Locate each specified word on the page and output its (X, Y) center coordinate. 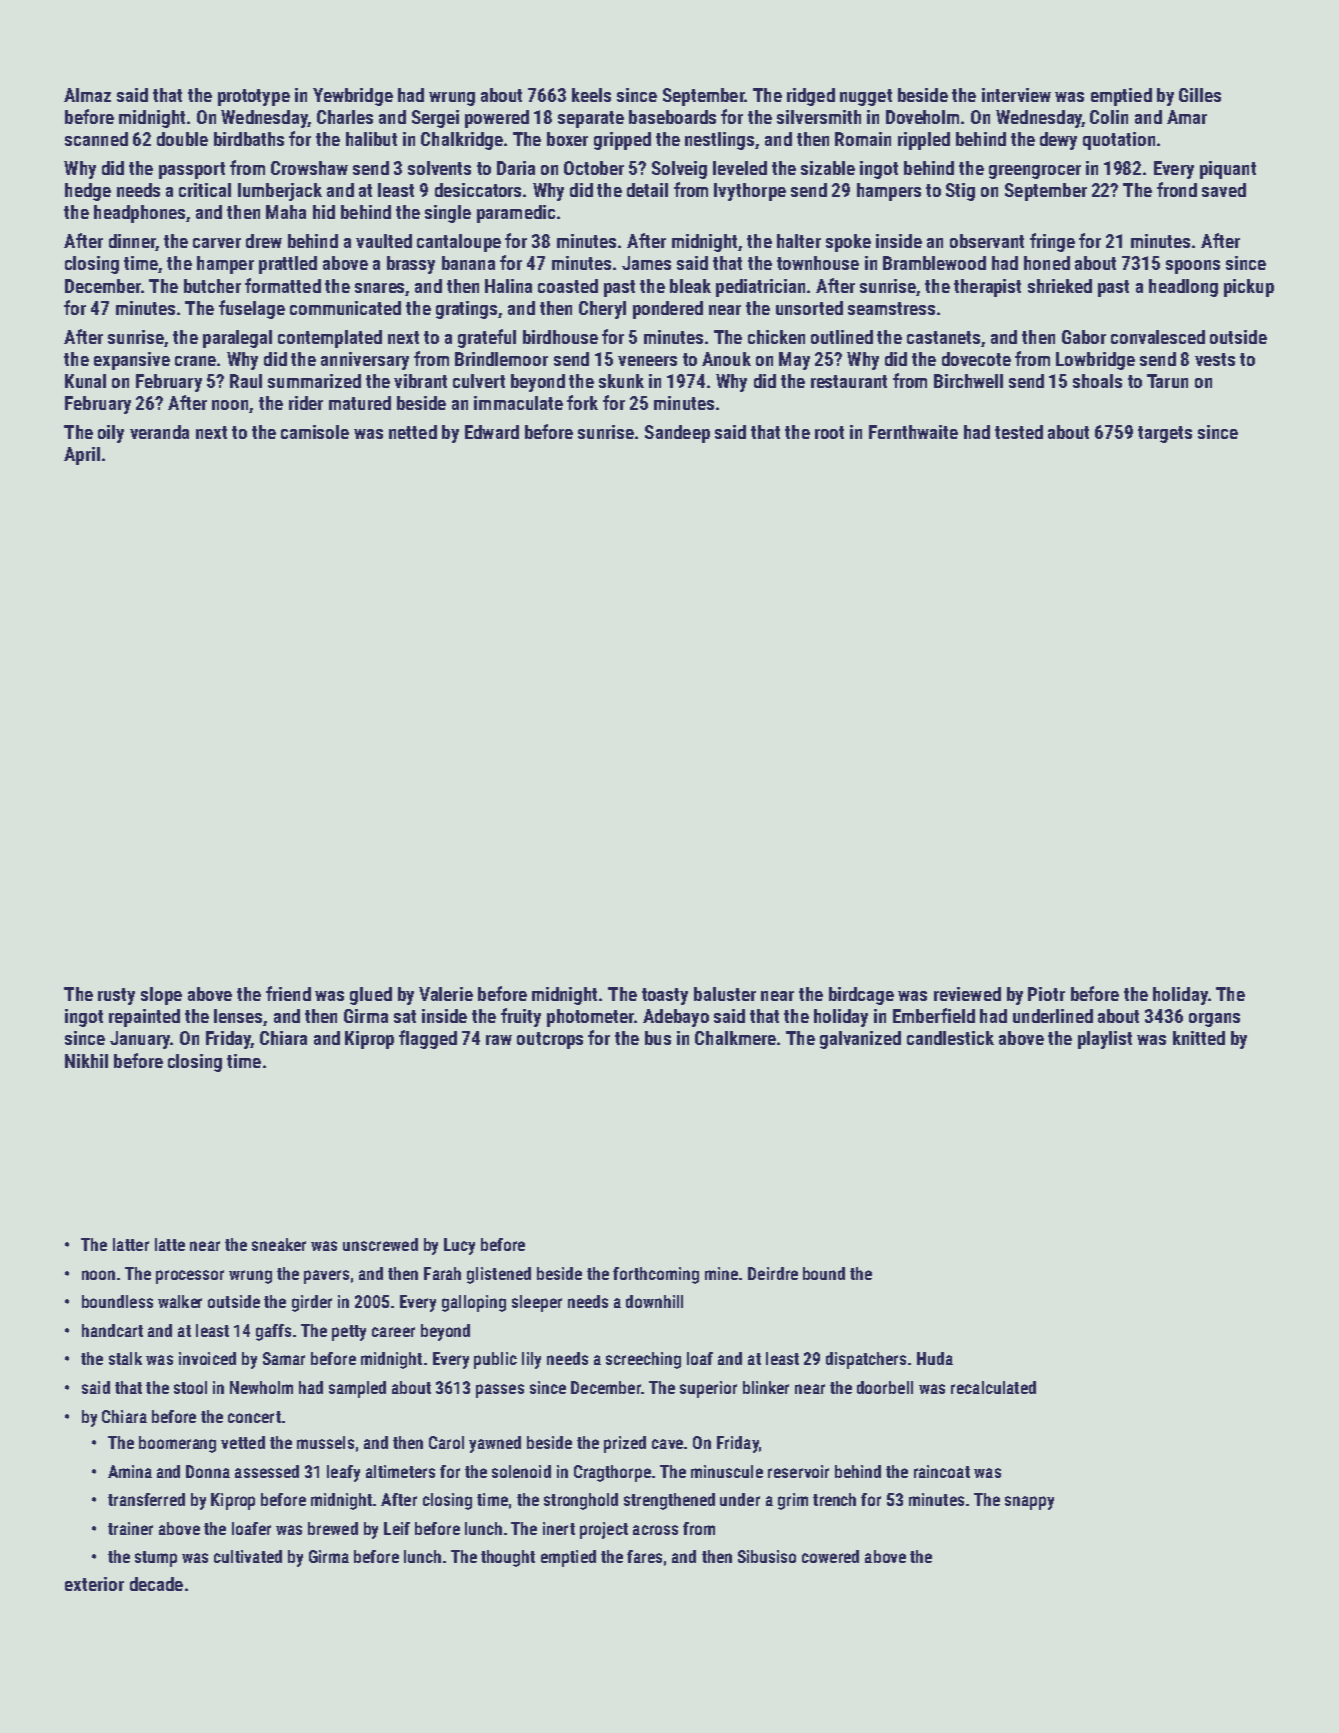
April (82, 456)
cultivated (248, 1556)
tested (1019, 432)
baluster (725, 994)
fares (644, 1556)
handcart (112, 1330)
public (495, 1360)
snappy (1029, 1503)
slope (161, 996)
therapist (987, 288)
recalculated (993, 1387)
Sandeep (677, 434)
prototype (254, 97)
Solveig (679, 170)
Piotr (1046, 994)
